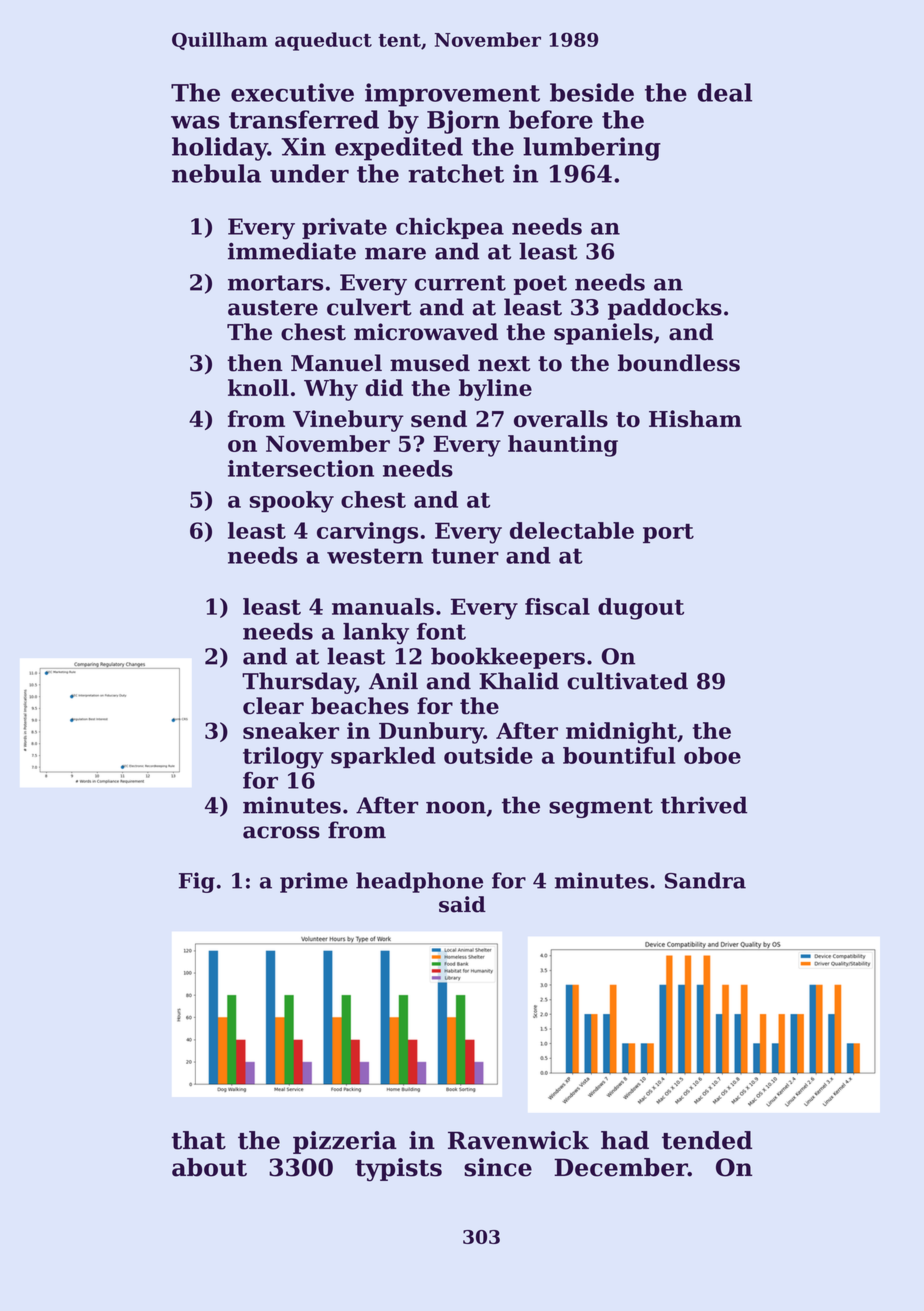 The height and width of the screenshot is (1311, 924). Describe the element at coordinates (725, 92) in the screenshot. I see `deal` at that location.
